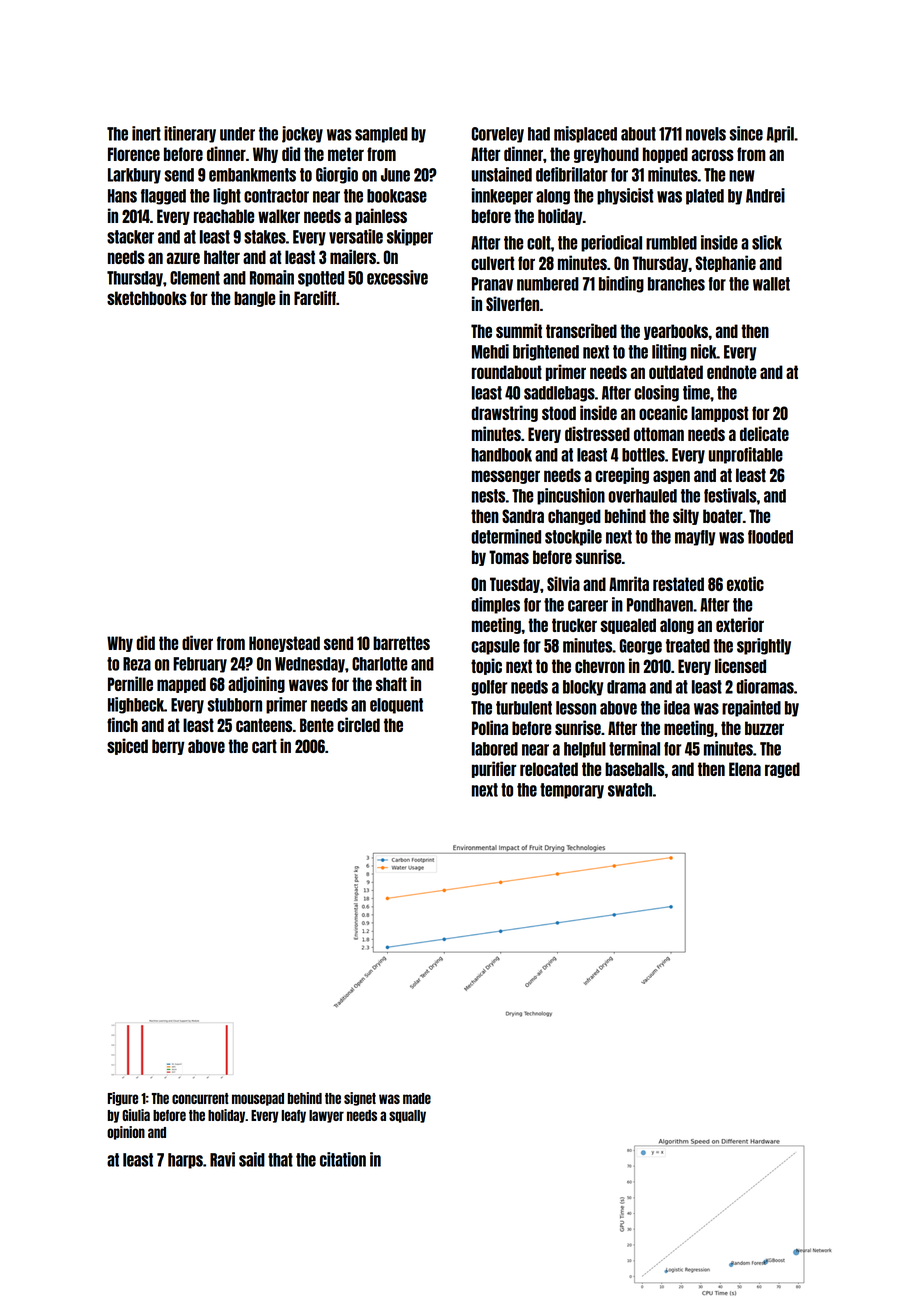 This image has width=908, height=1316. What do you see at coordinates (746, 455) in the image?
I see `unprofitable` at bounding box center [746, 455].
